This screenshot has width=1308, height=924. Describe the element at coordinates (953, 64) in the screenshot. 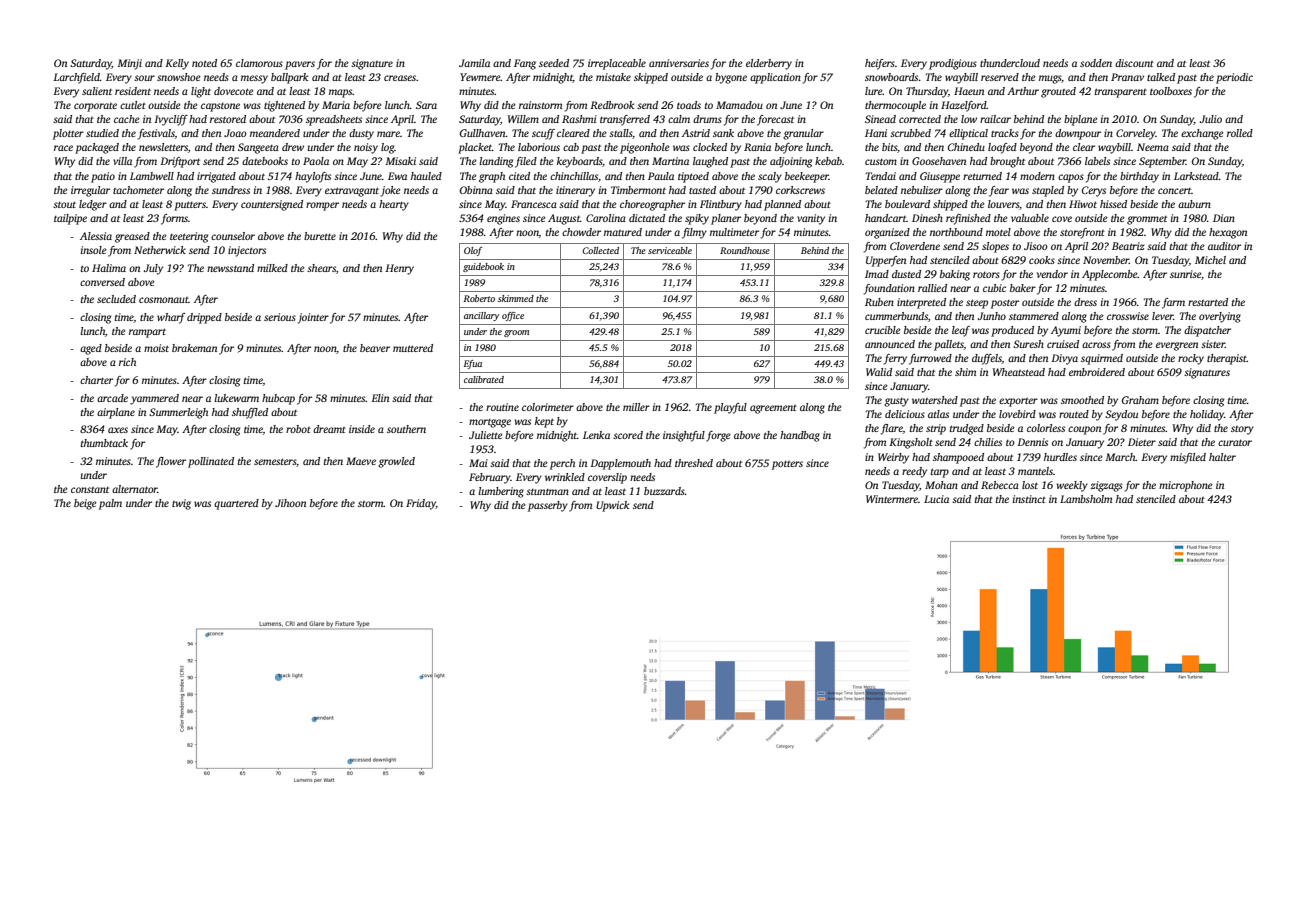

I see `prodigious` at that location.
